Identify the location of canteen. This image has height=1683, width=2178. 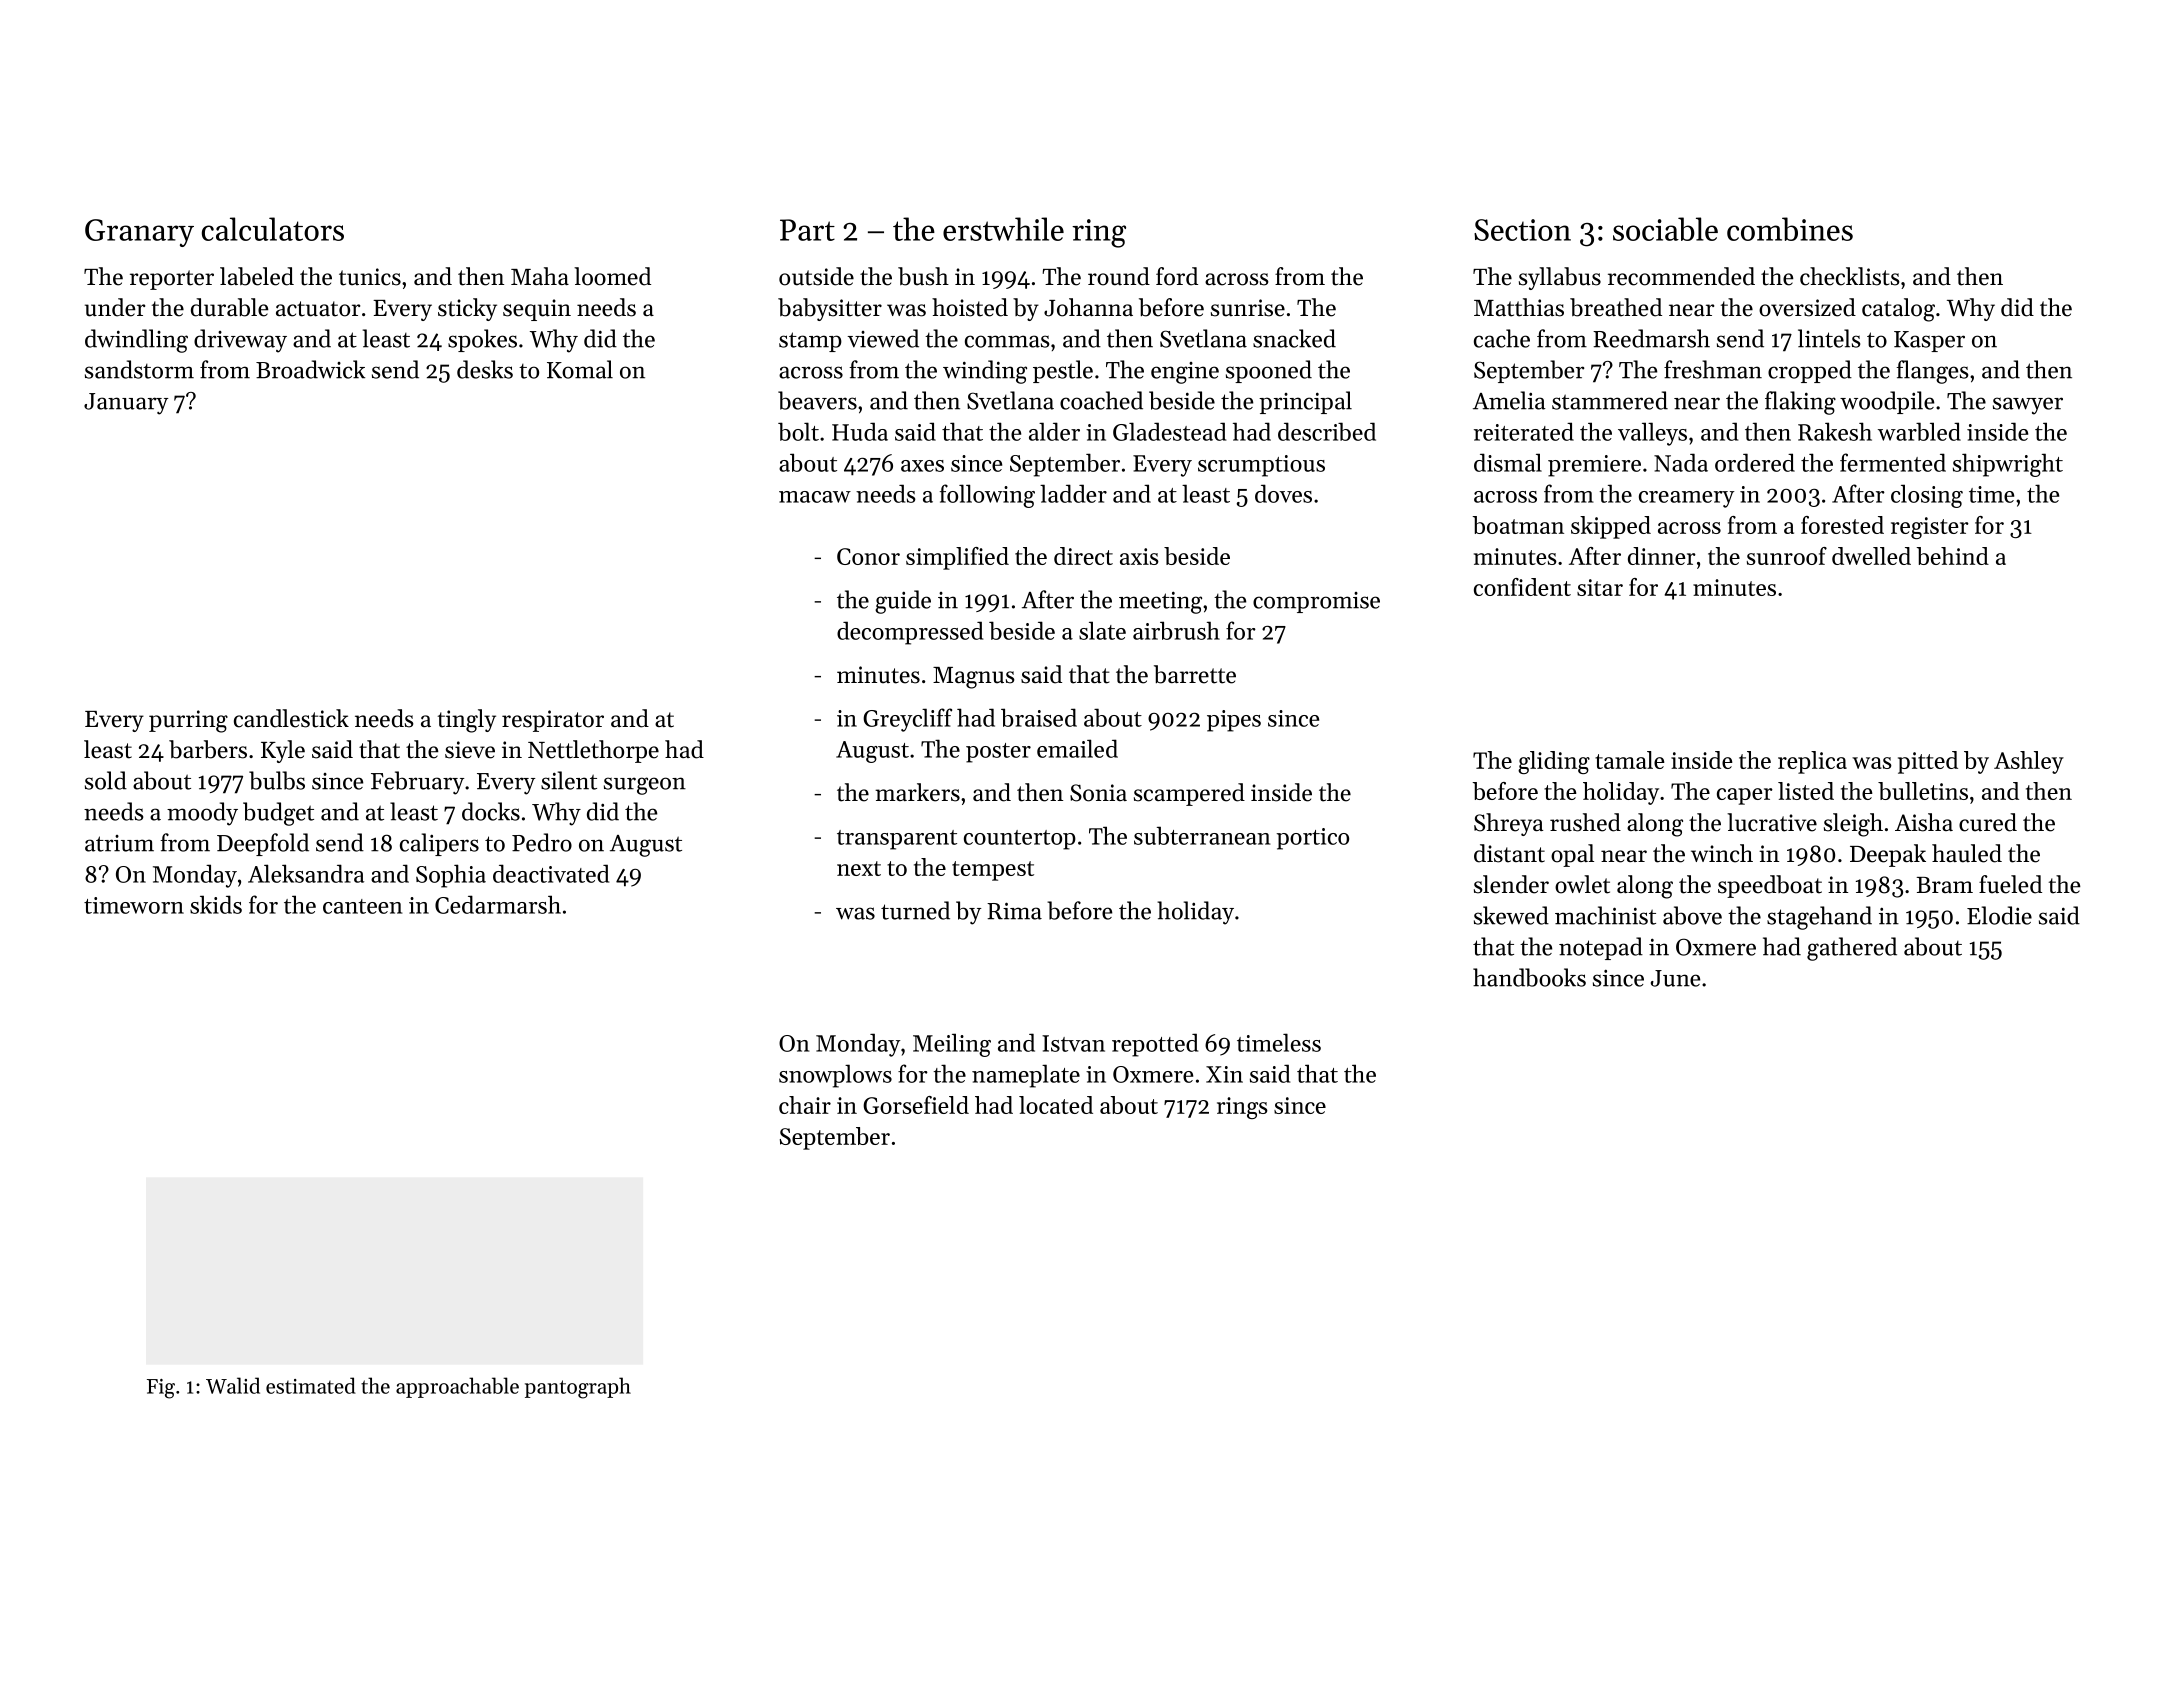
(362, 906).
